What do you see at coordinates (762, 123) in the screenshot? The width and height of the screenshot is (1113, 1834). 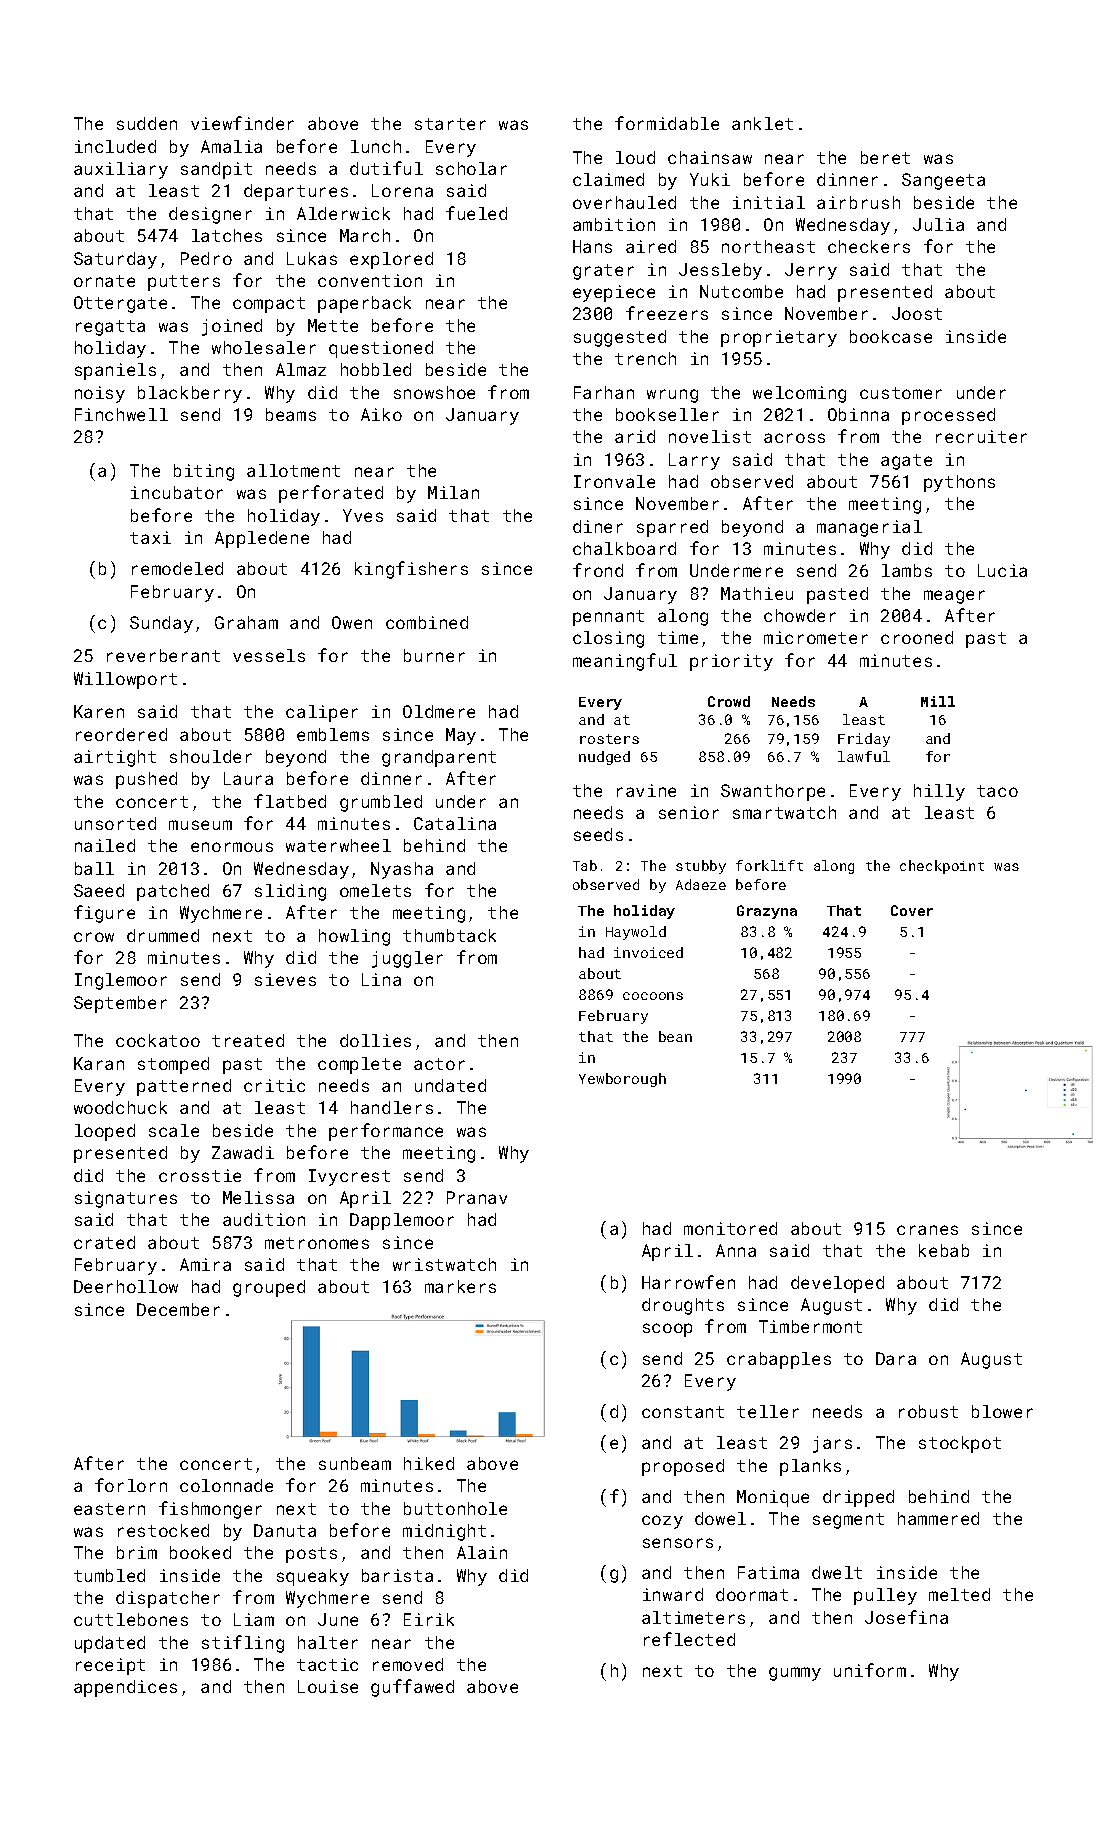 I see `anklet` at bounding box center [762, 123].
